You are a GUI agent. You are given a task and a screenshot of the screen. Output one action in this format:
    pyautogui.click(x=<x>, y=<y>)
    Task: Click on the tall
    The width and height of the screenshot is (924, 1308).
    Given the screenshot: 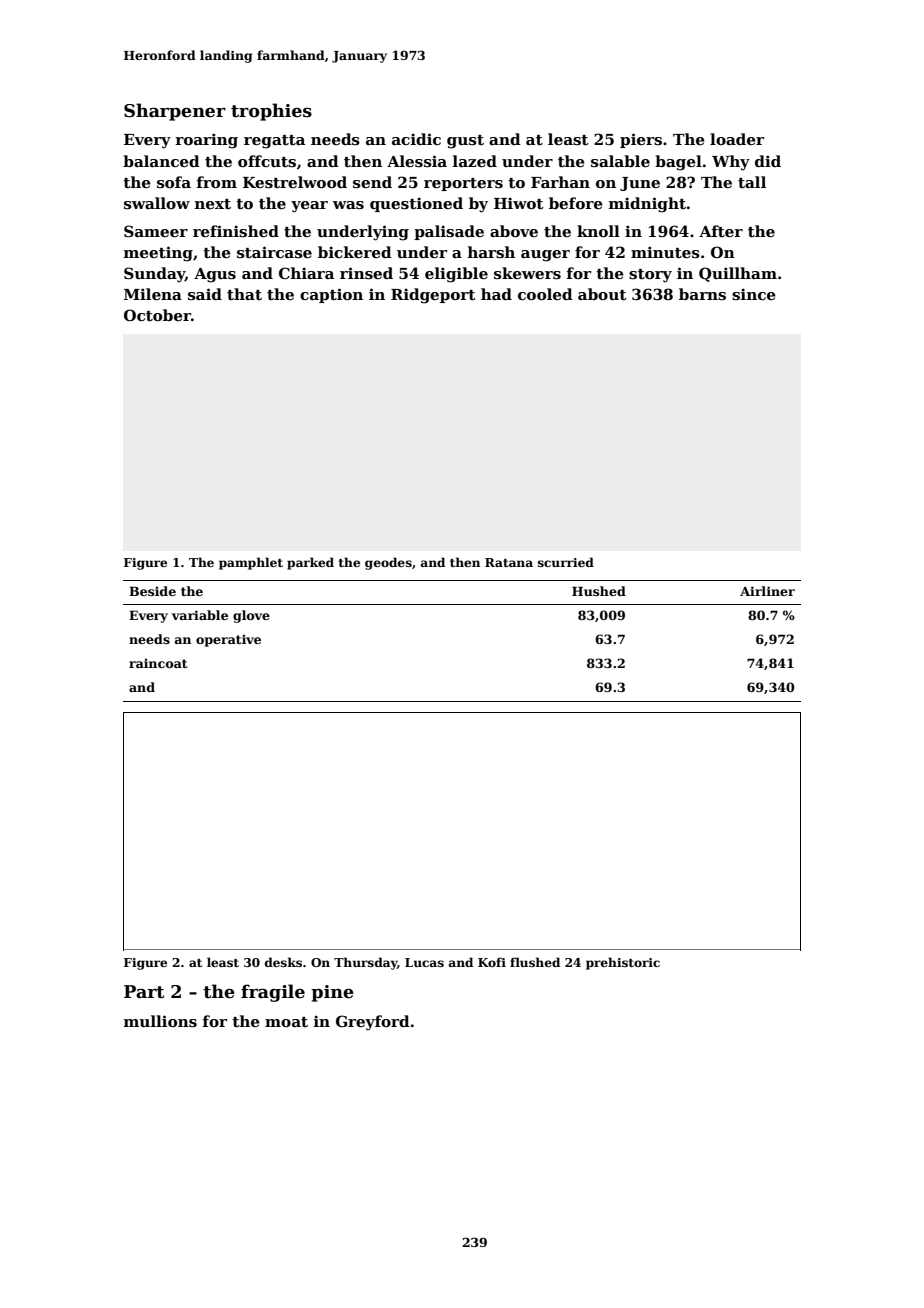 What is the action you would take?
    pyautogui.click(x=752, y=182)
